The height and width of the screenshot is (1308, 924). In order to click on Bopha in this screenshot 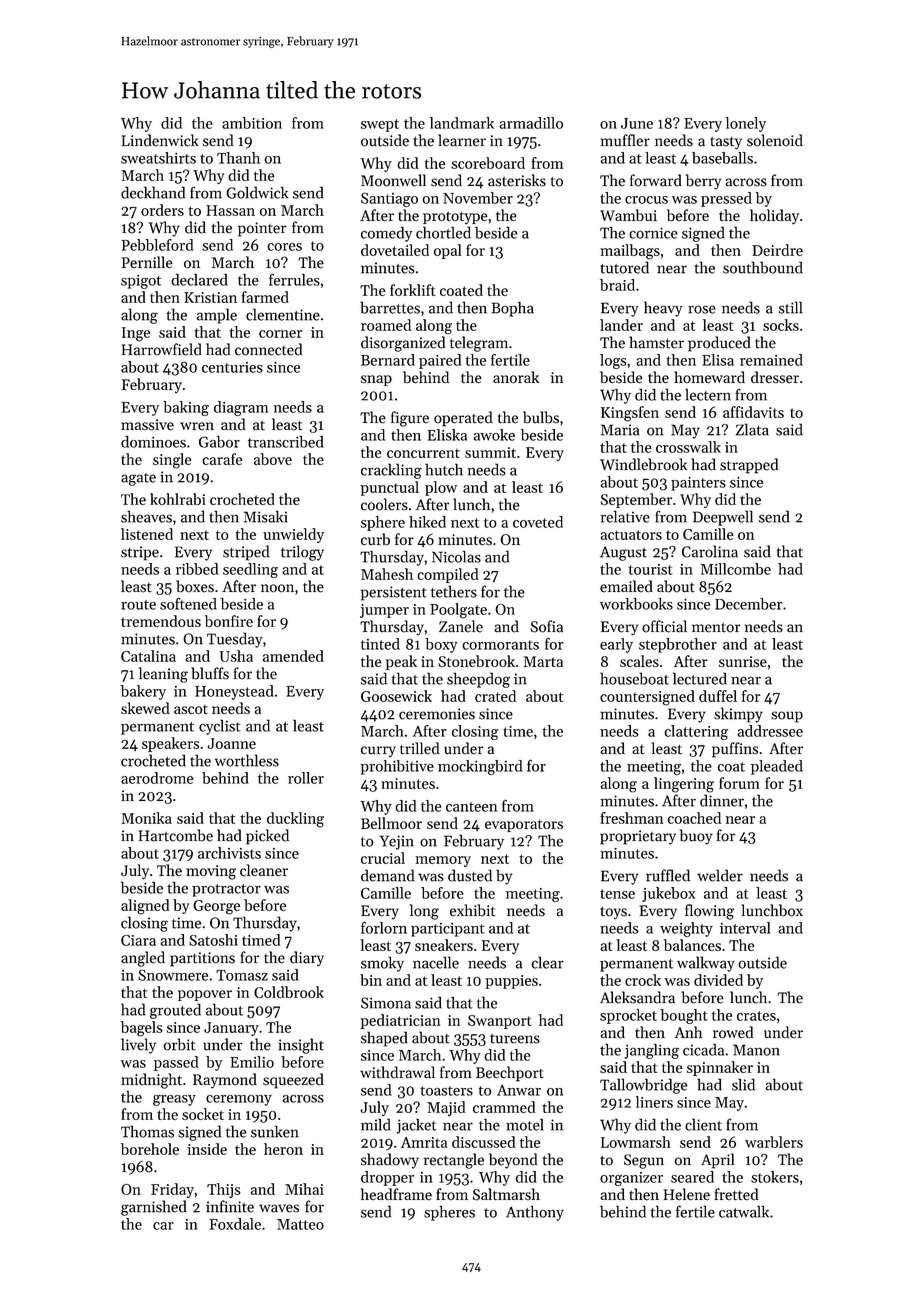, I will do `click(512, 309)`.
